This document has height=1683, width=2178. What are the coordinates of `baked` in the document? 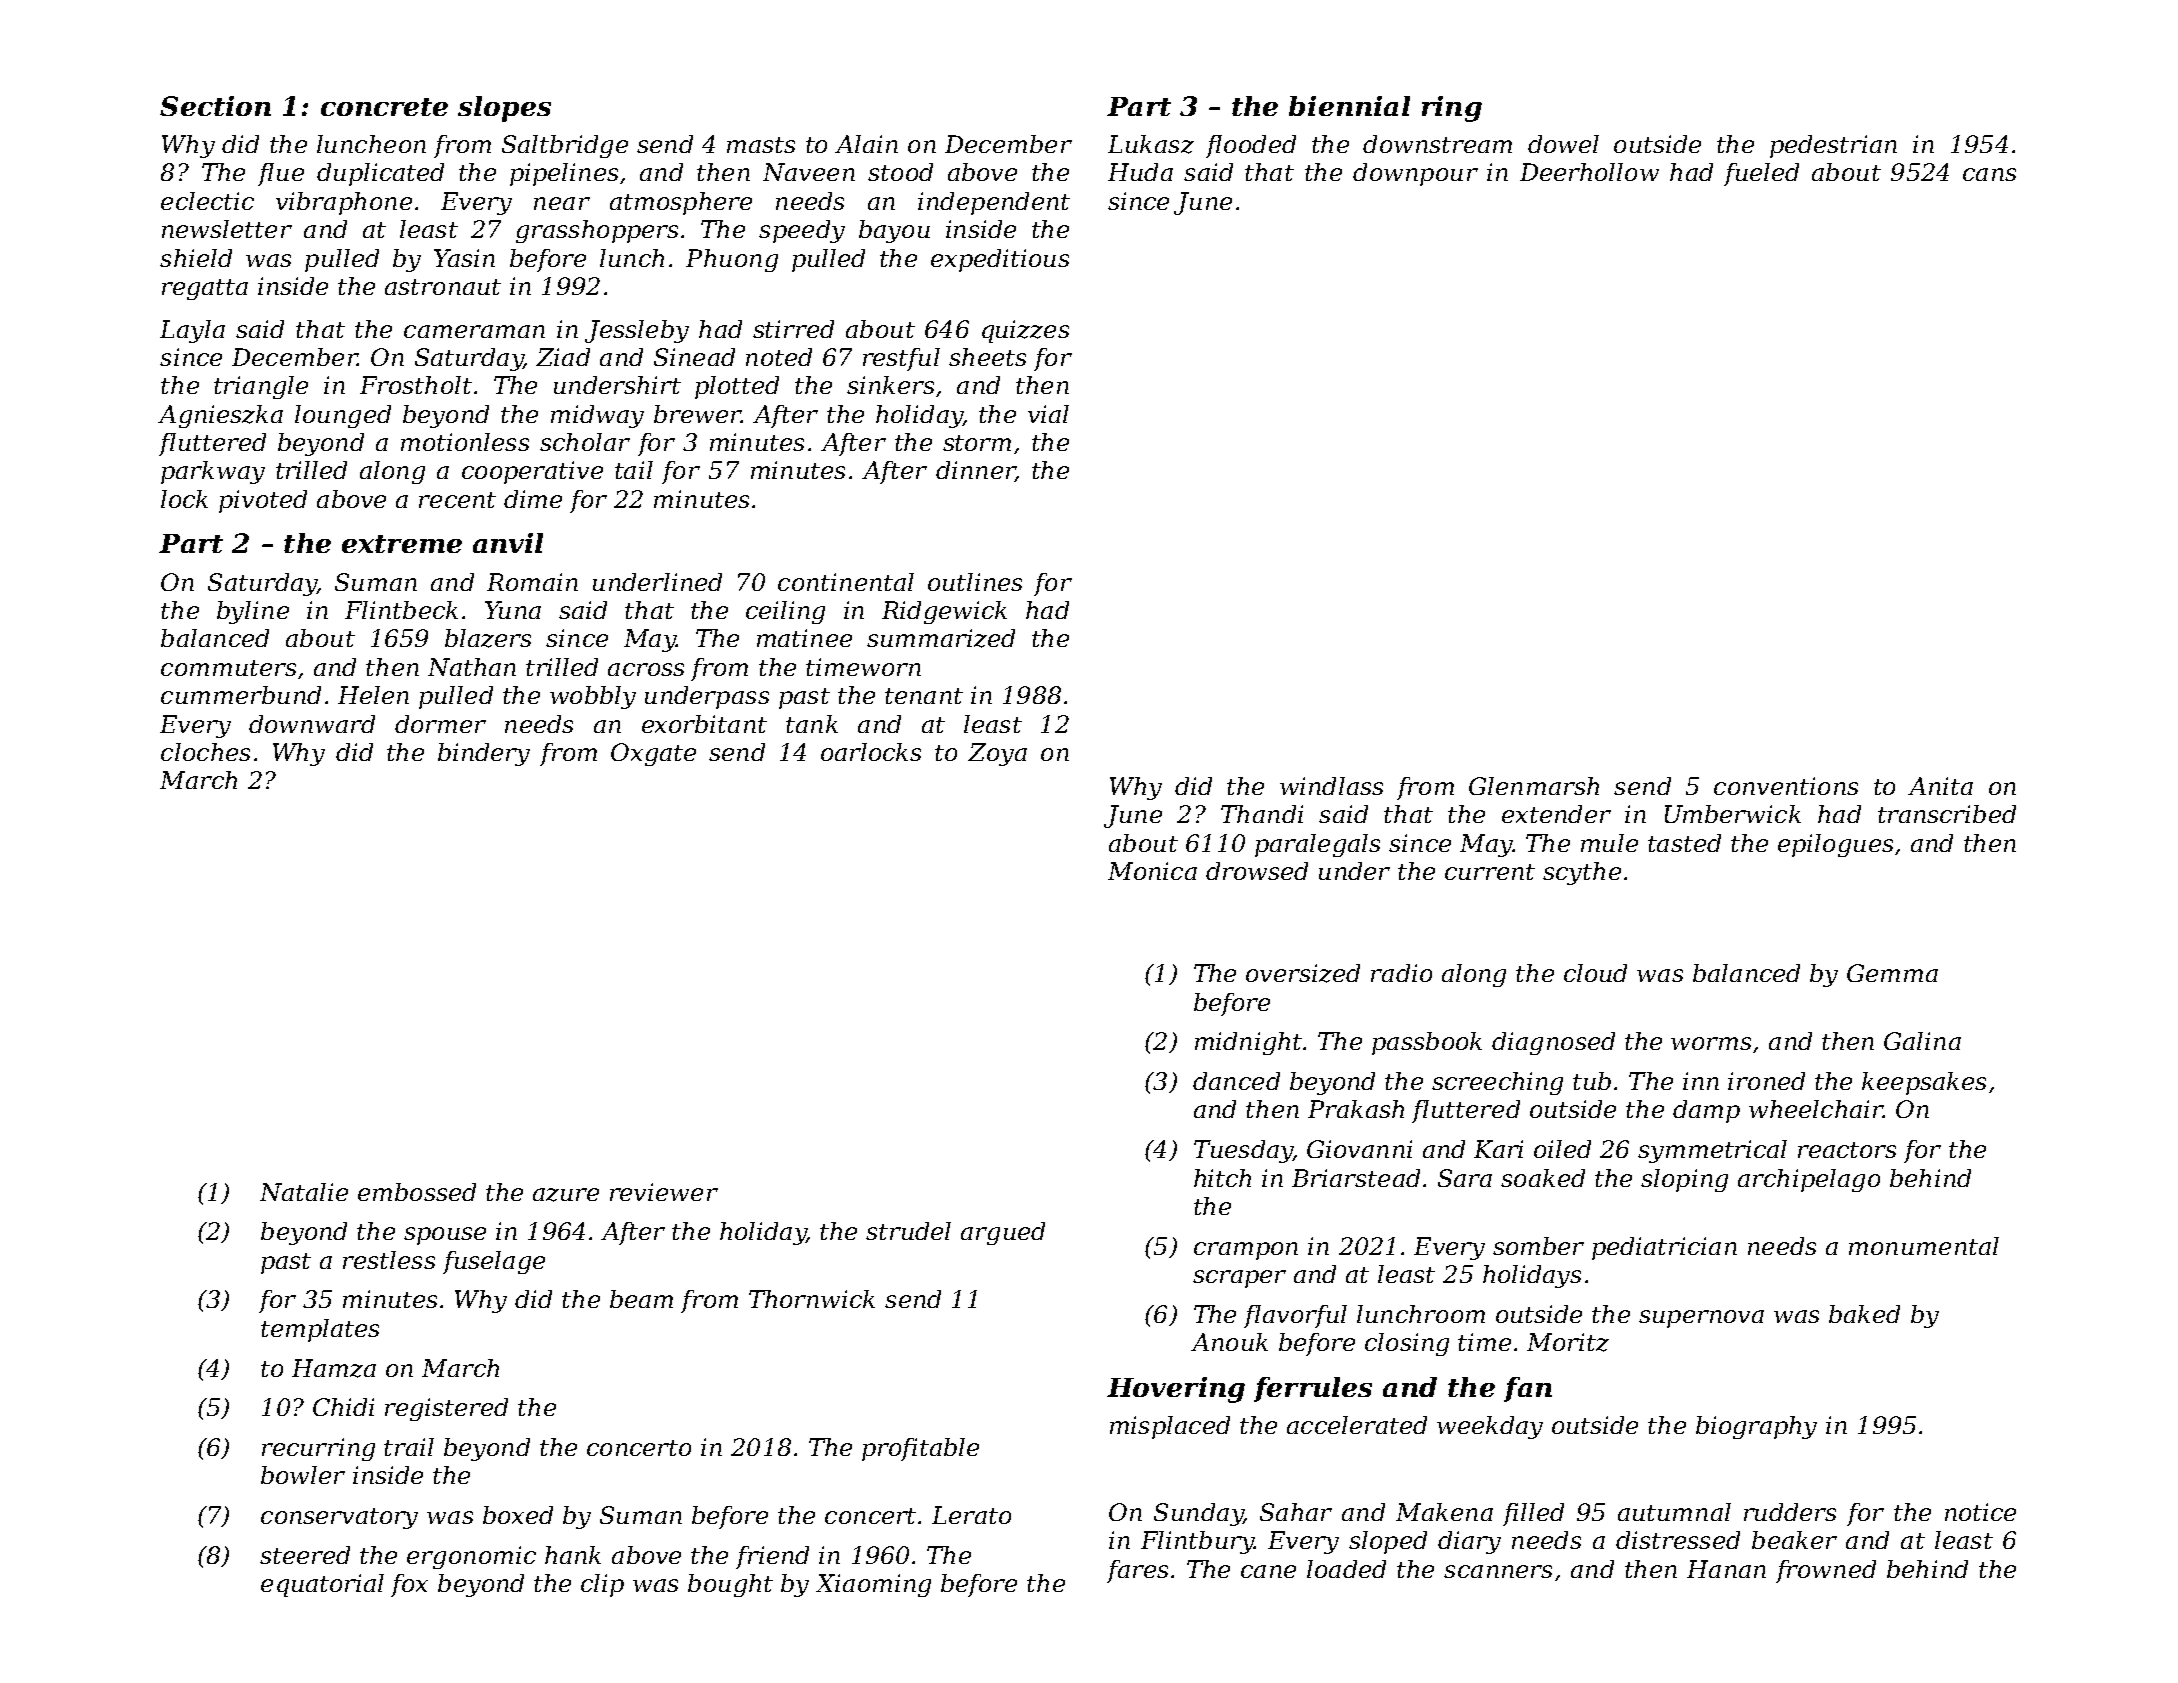 It's located at (1864, 1314).
